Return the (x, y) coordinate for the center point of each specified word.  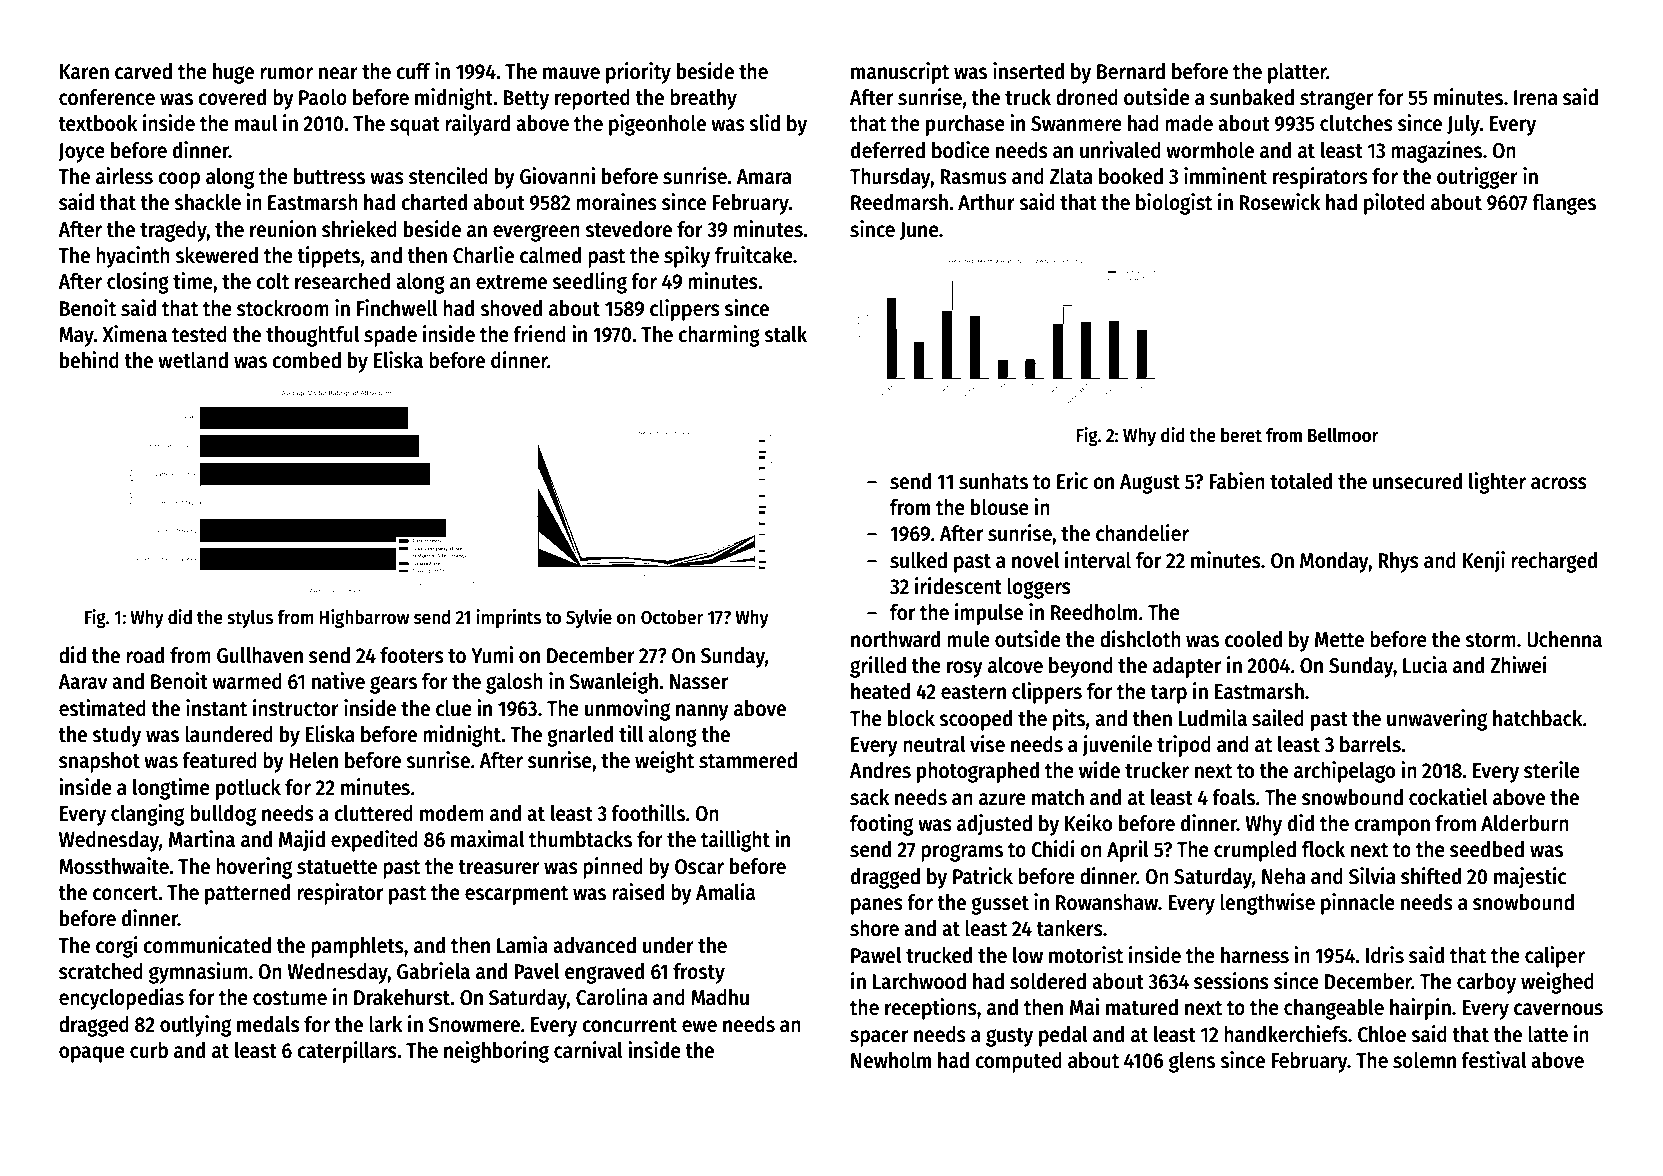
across (1559, 483)
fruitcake (754, 255)
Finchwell (397, 308)
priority (638, 73)
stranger (1336, 100)
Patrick (983, 876)
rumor (286, 73)
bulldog (223, 815)
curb (149, 1050)
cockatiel (1448, 797)
